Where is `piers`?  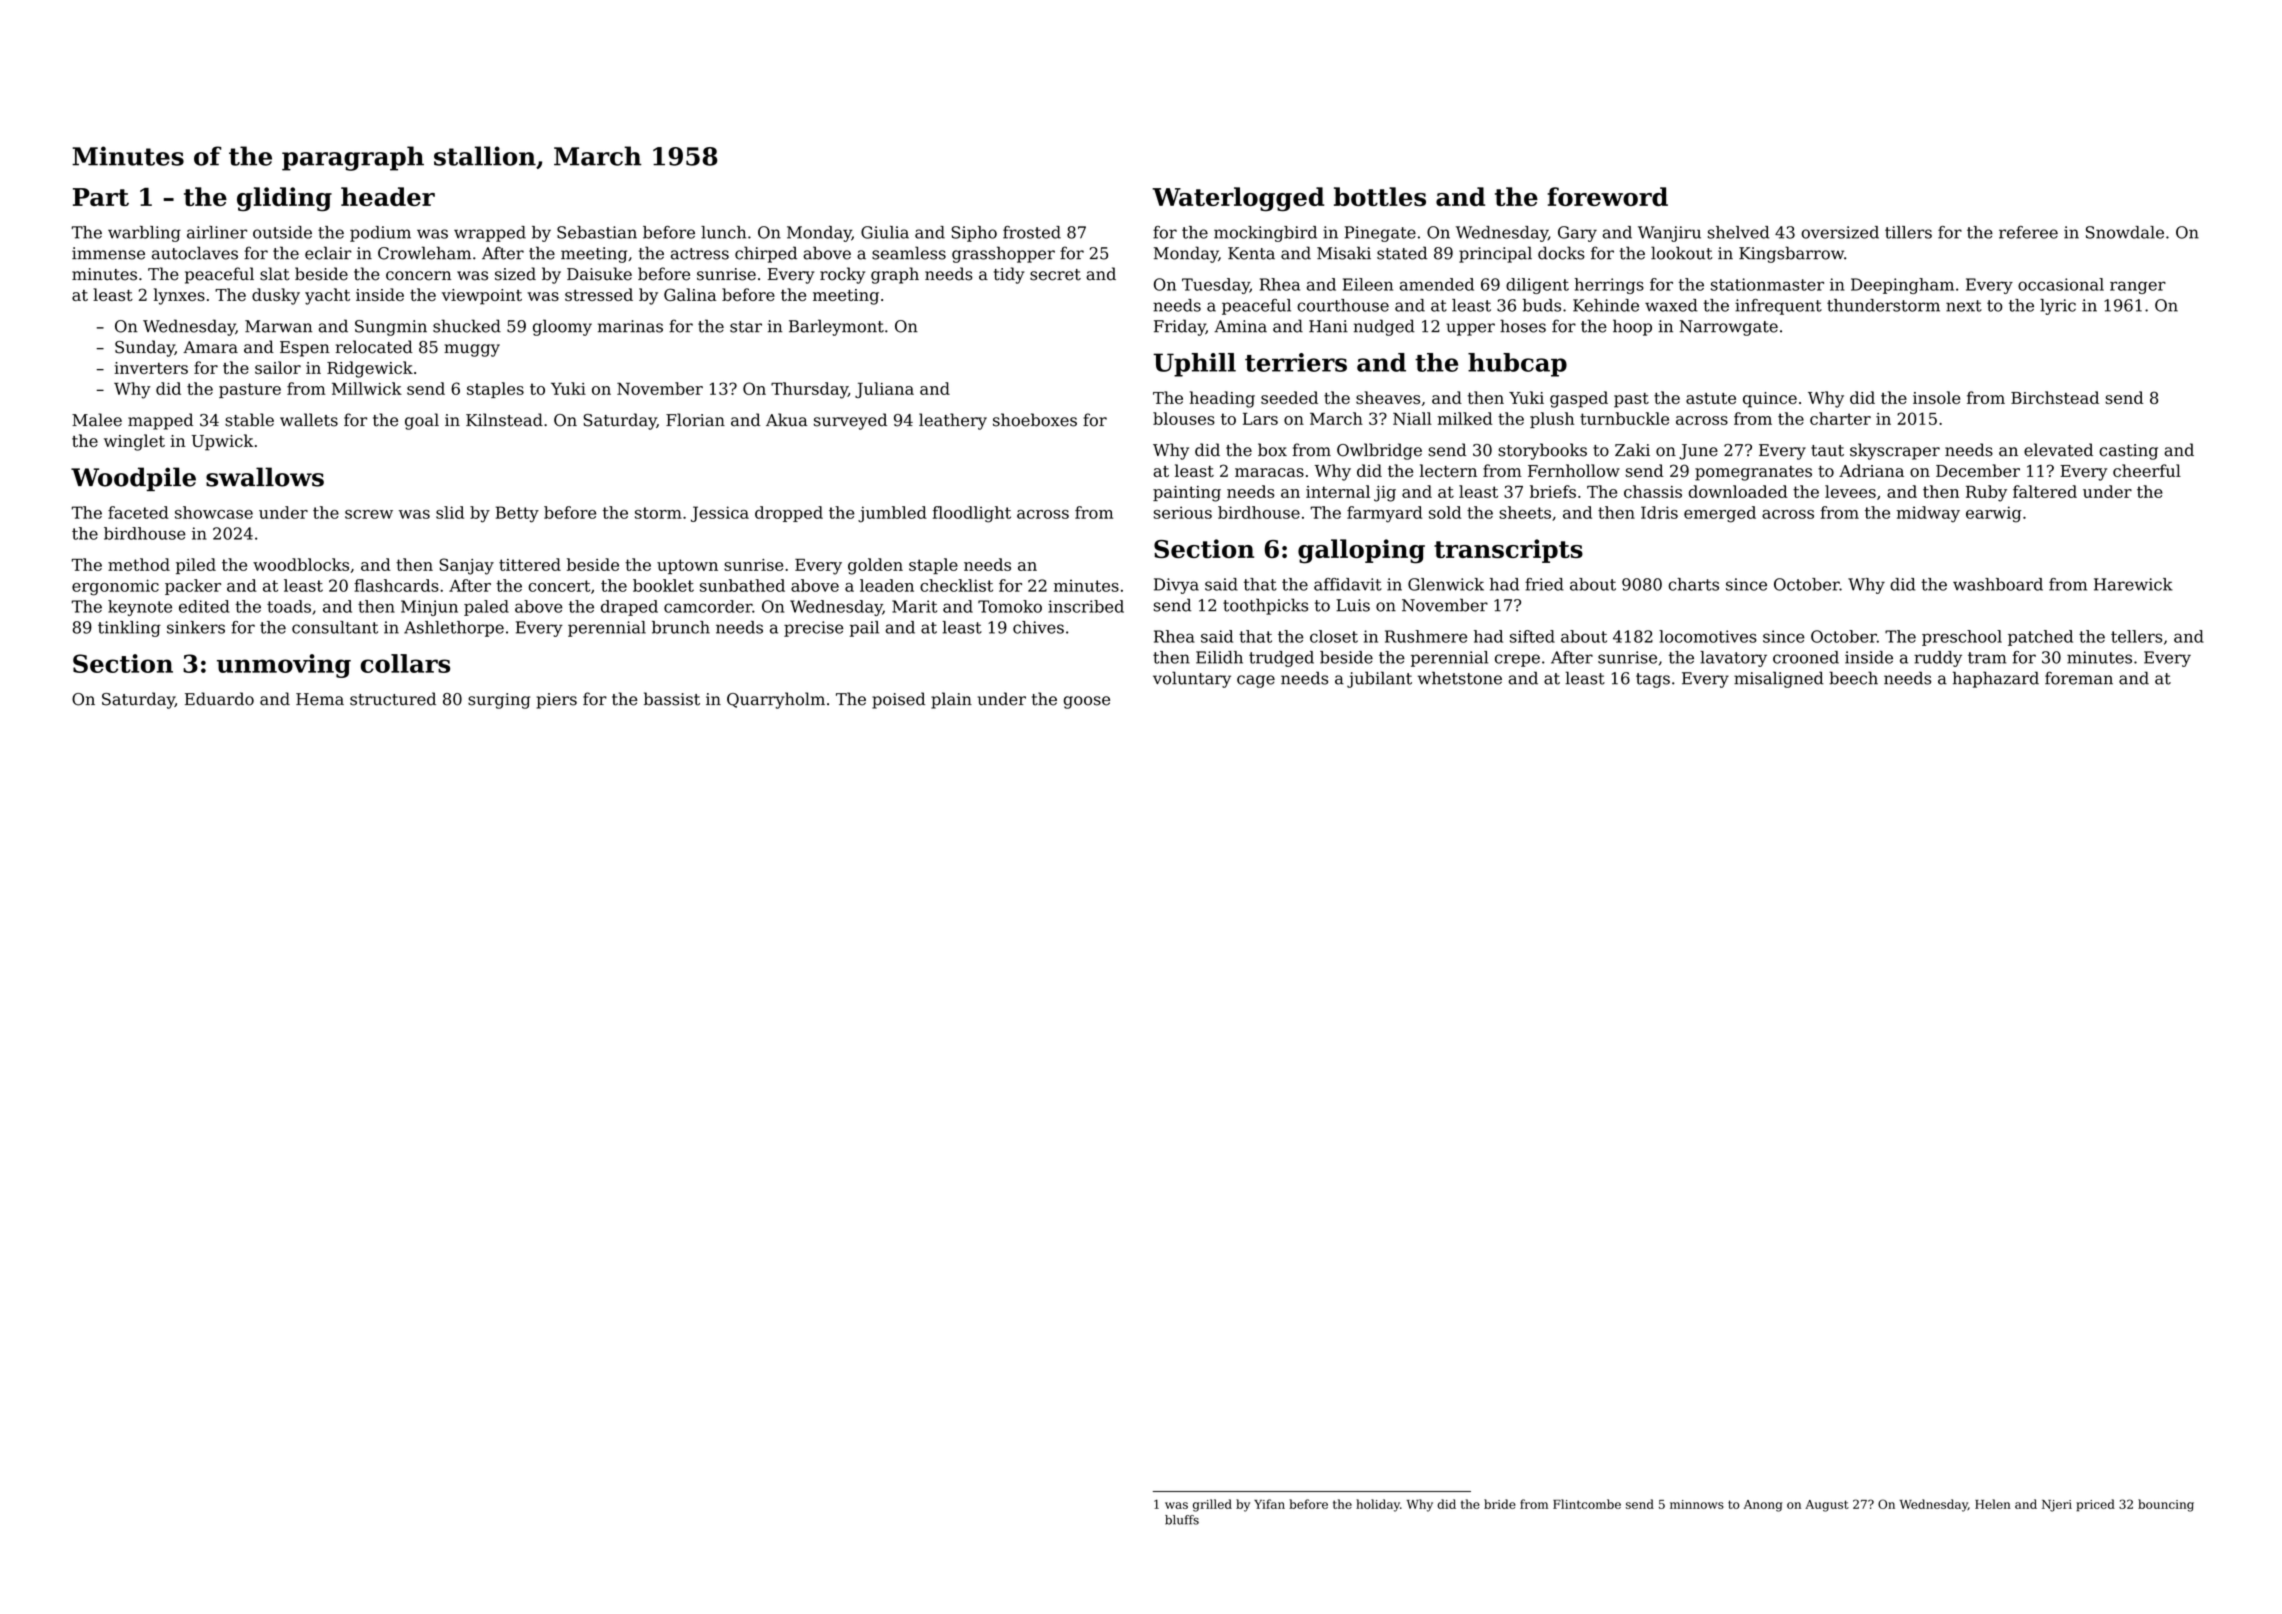 piers is located at coordinates (557, 701).
